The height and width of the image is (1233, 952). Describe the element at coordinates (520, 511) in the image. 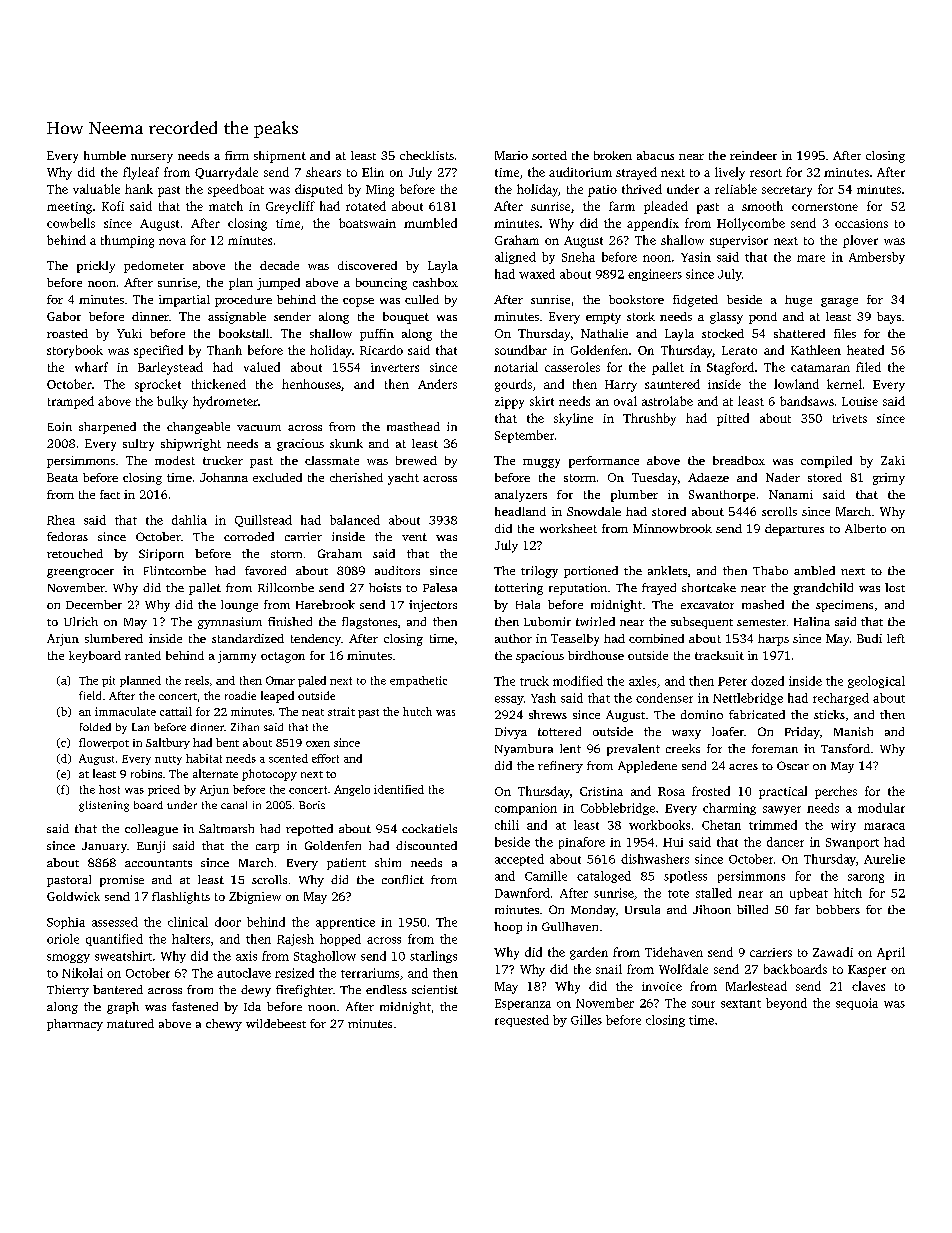

I see `headland` at that location.
